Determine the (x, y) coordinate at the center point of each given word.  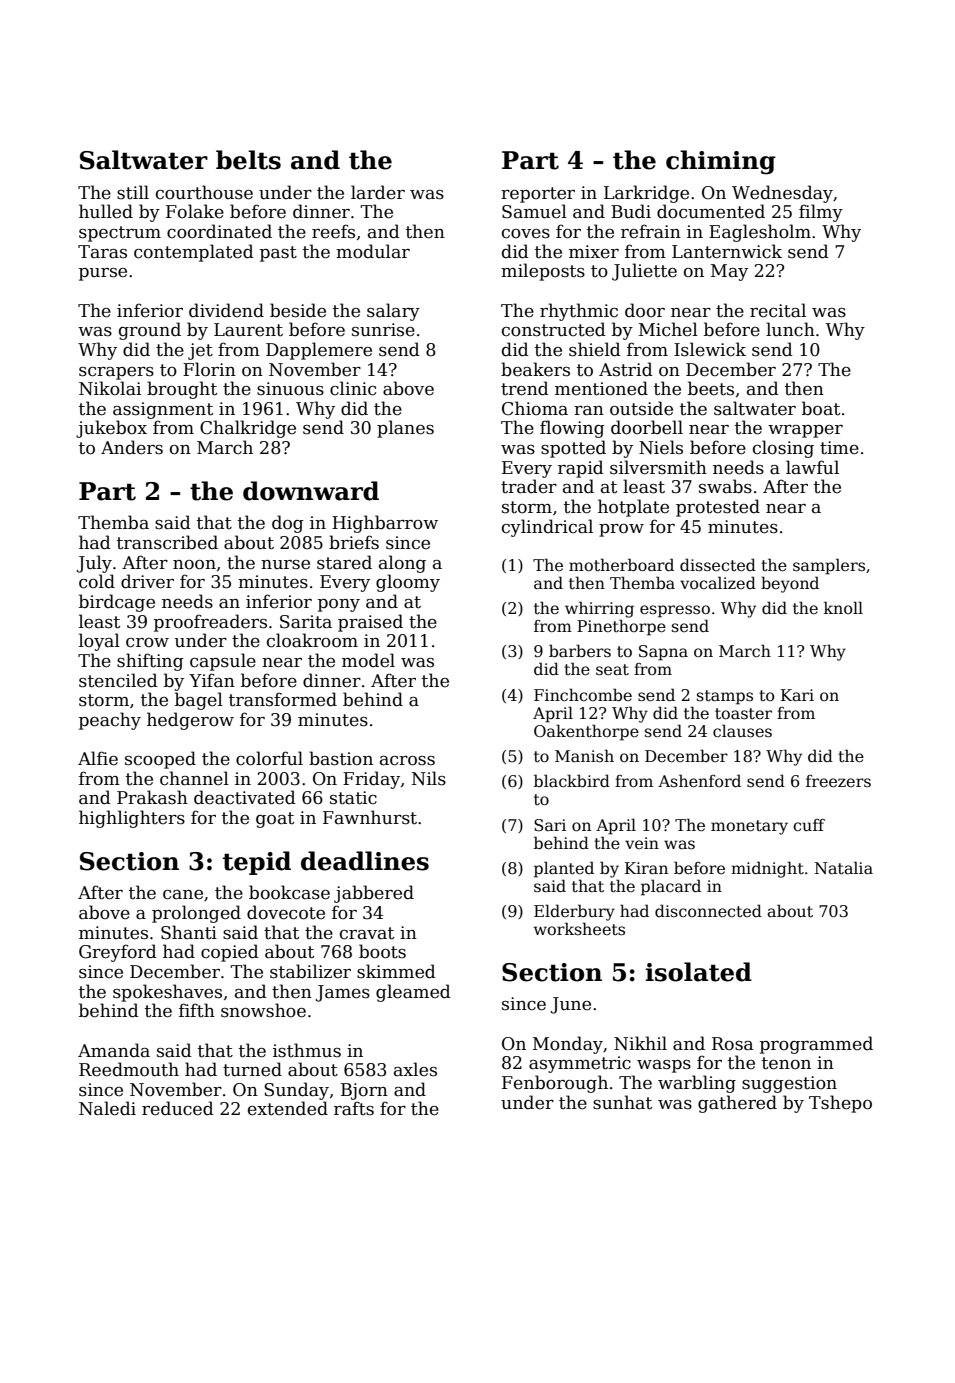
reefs (333, 231)
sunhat (622, 1102)
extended (288, 1108)
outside (641, 408)
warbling (697, 1084)
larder (378, 192)
